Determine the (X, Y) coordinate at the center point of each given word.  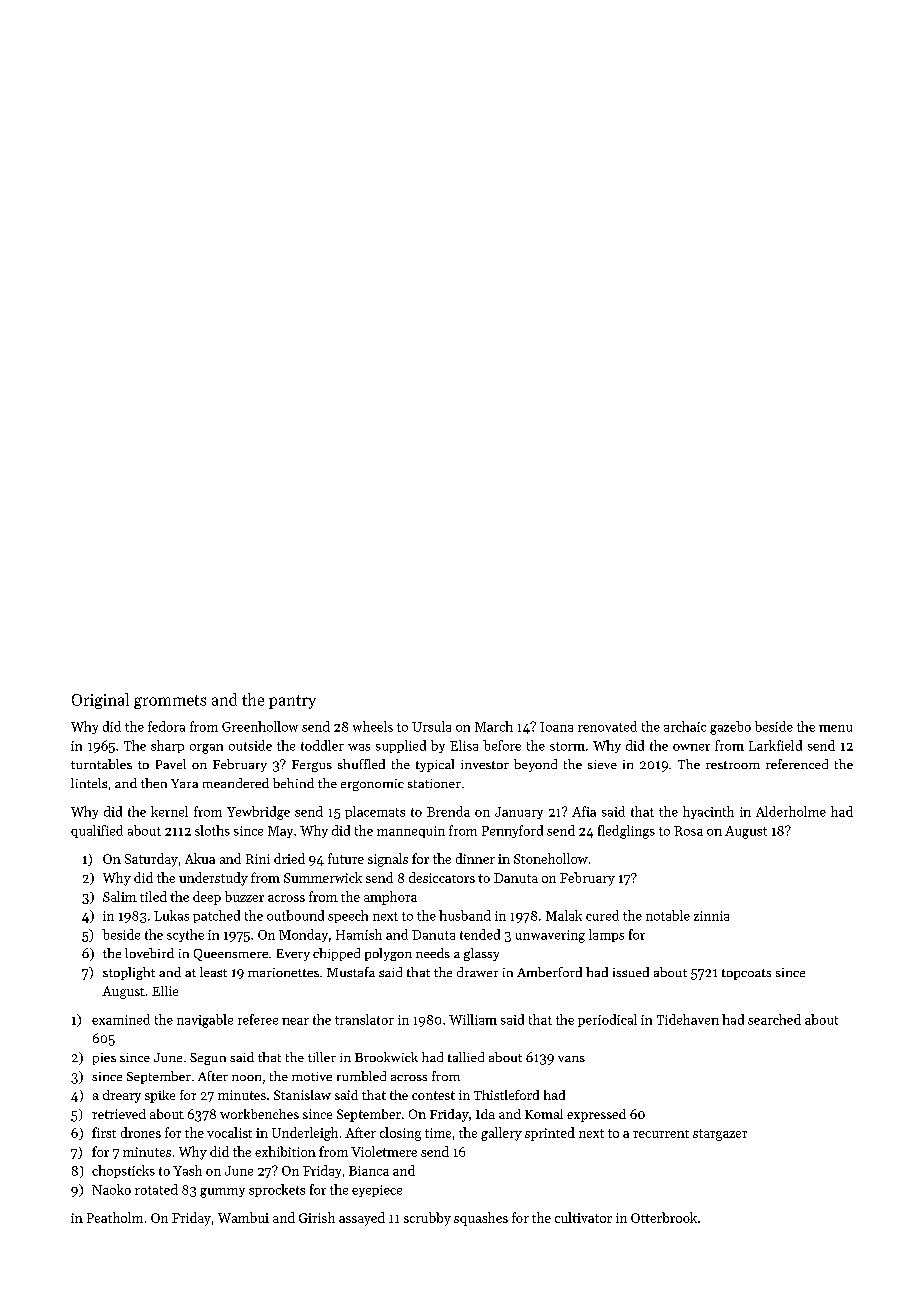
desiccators (442, 877)
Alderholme (791, 811)
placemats (375, 812)
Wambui (243, 1217)
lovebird (149, 953)
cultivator (583, 1217)
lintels (89, 783)
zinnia (711, 916)
